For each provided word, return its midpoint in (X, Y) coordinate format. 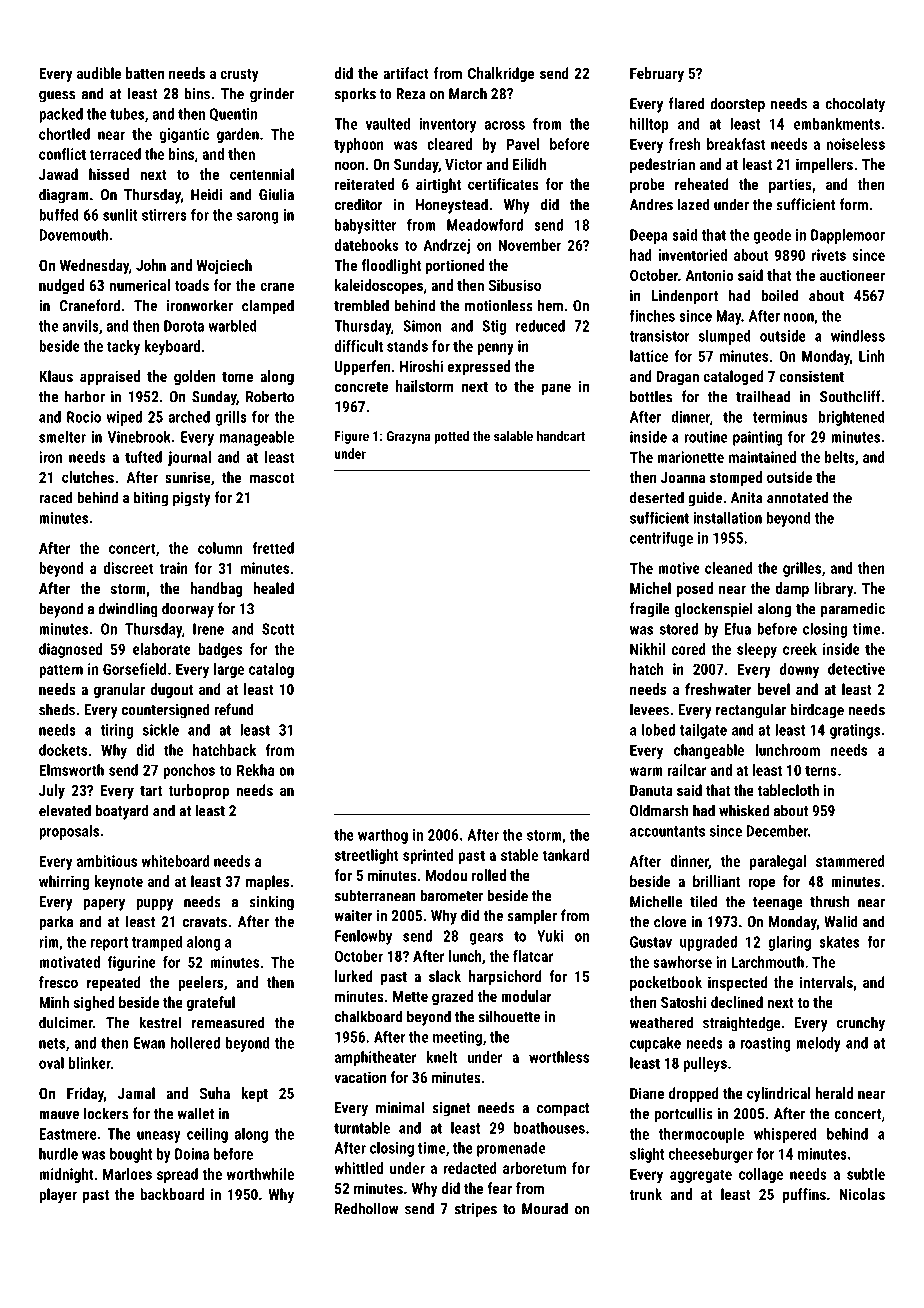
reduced (540, 326)
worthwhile (260, 1174)
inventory (447, 125)
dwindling (128, 610)
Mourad (545, 1208)
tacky (123, 347)
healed (273, 588)
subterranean (375, 895)
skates (839, 942)
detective (856, 669)
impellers (824, 165)
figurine (132, 963)
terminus (780, 417)
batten (145, 73)
